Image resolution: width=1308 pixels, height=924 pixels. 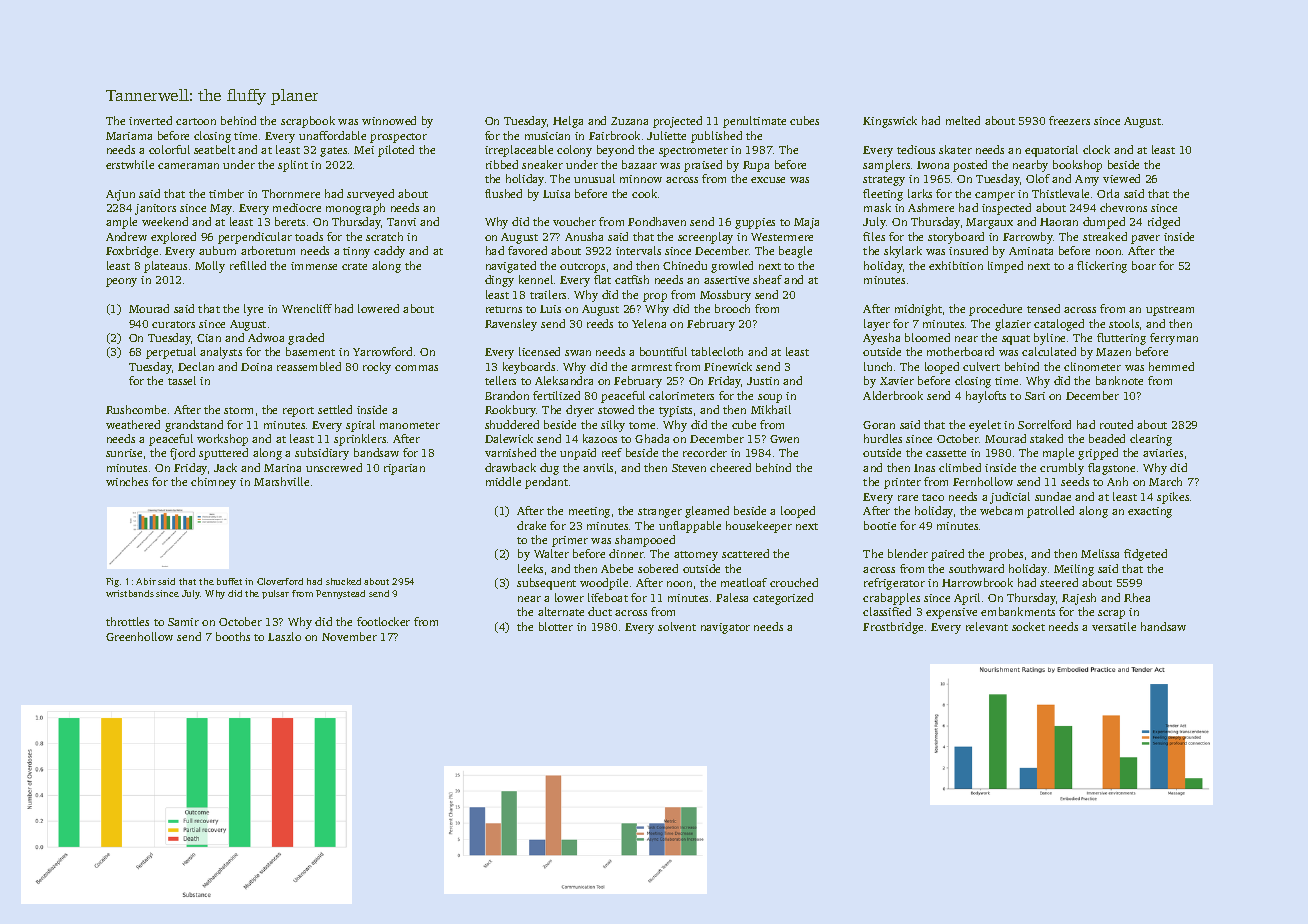 What do you see at coordinates (333, 152) in the document?
I see `gates` at bounding box center [333, 152].
